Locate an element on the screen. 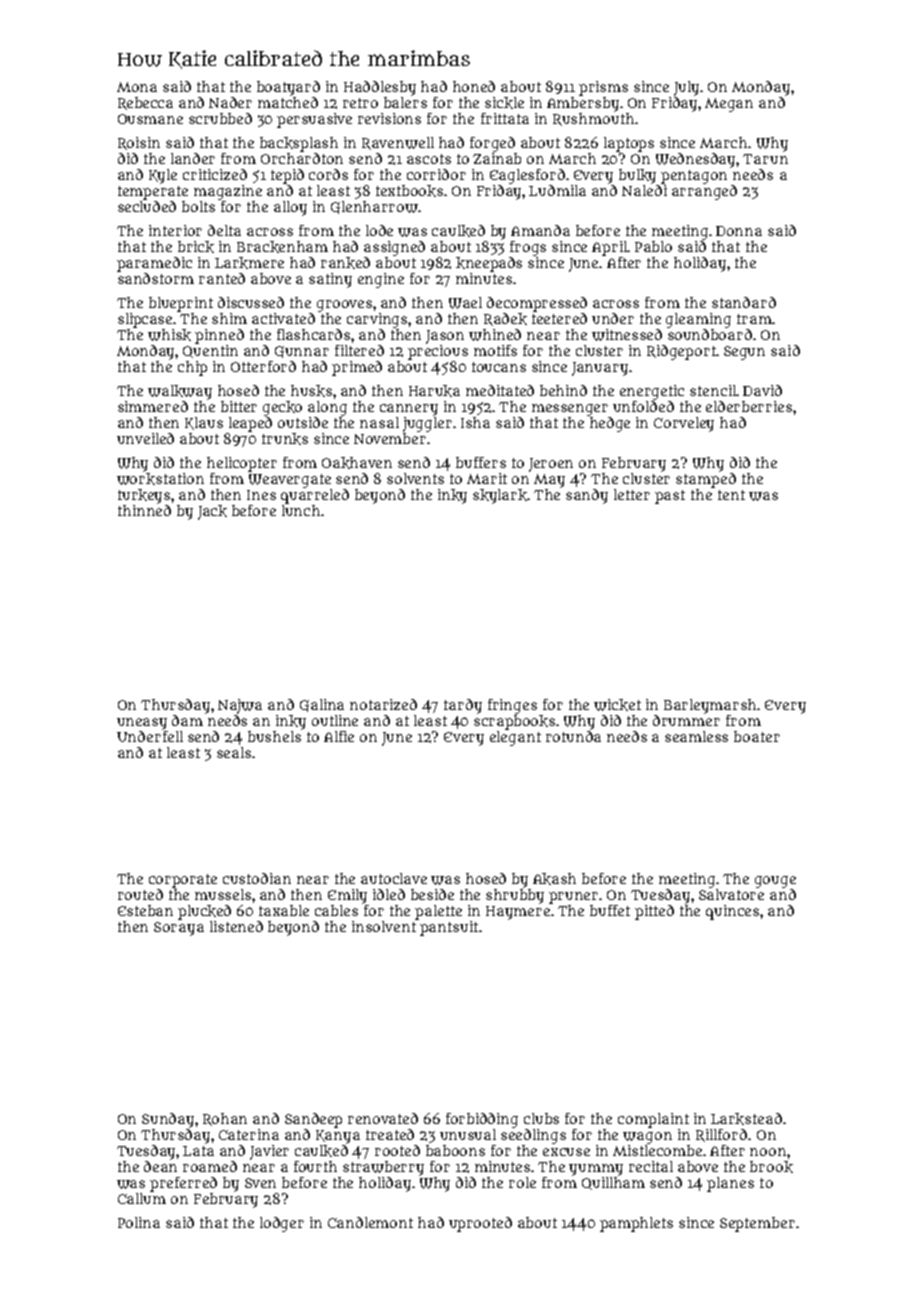 The height and width of the screenshot is (1314, 924). lunch is located at coordinates (301, 510).
